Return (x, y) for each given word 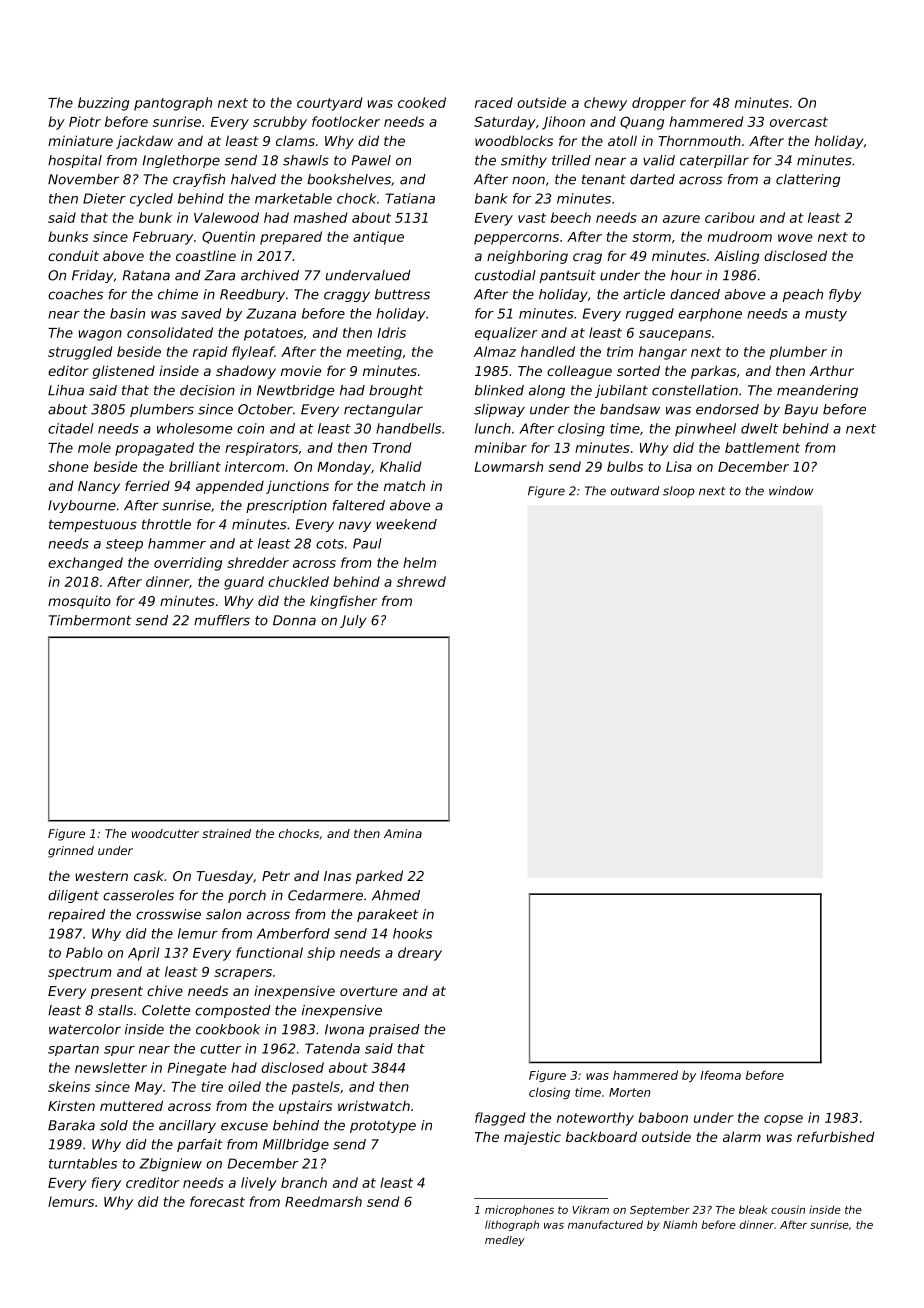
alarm (742, 1136)
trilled (571, 160)
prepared (291, 238)
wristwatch (374, 1105)
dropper (659, 104)
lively (259, 1184)
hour (686, 275)
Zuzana (271, 313)
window (791, 491)
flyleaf (253, 353)
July (353, 621)
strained (226, 833)
